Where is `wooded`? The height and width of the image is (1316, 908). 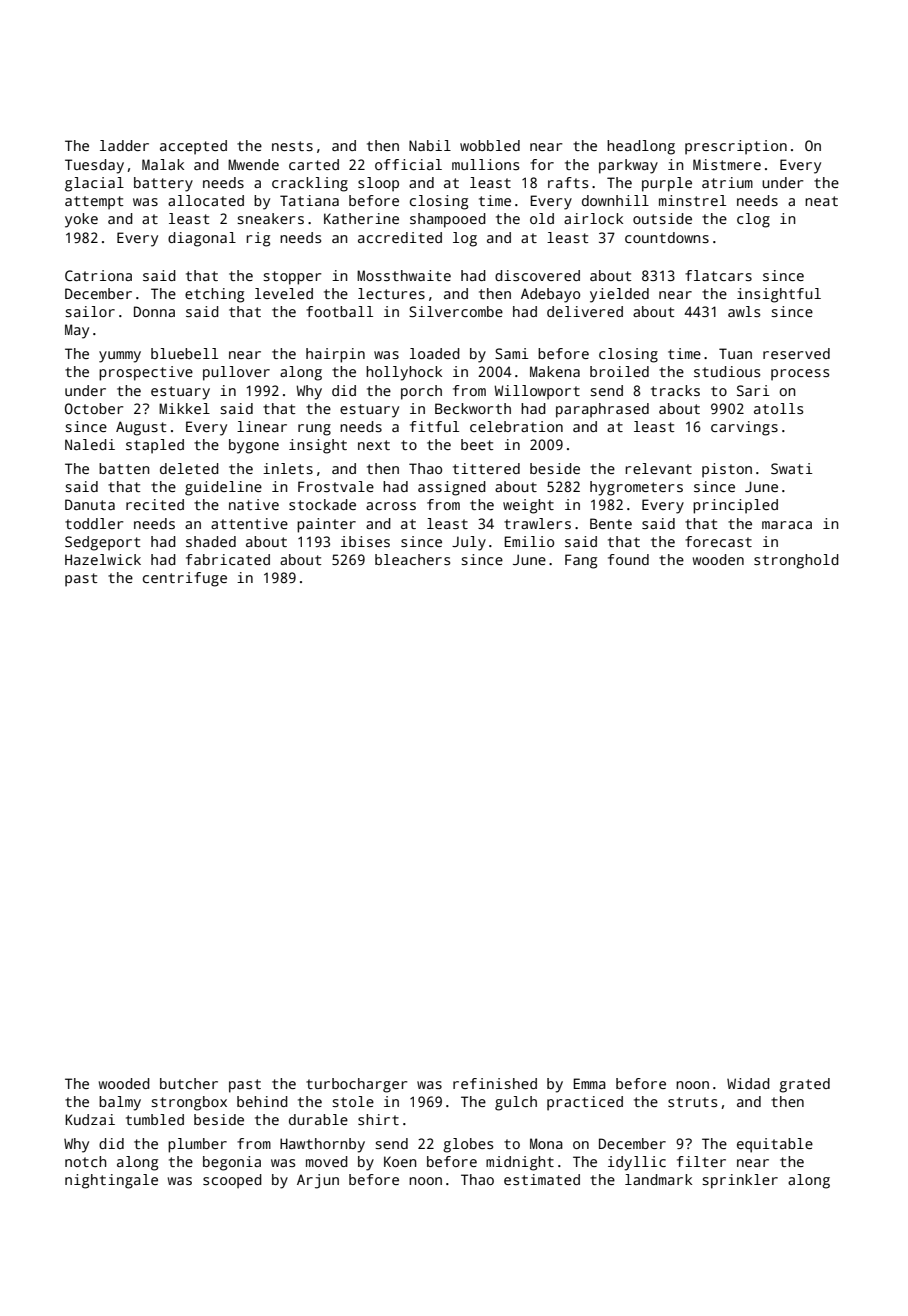 wooded is located at coordinates (124, 1083).
